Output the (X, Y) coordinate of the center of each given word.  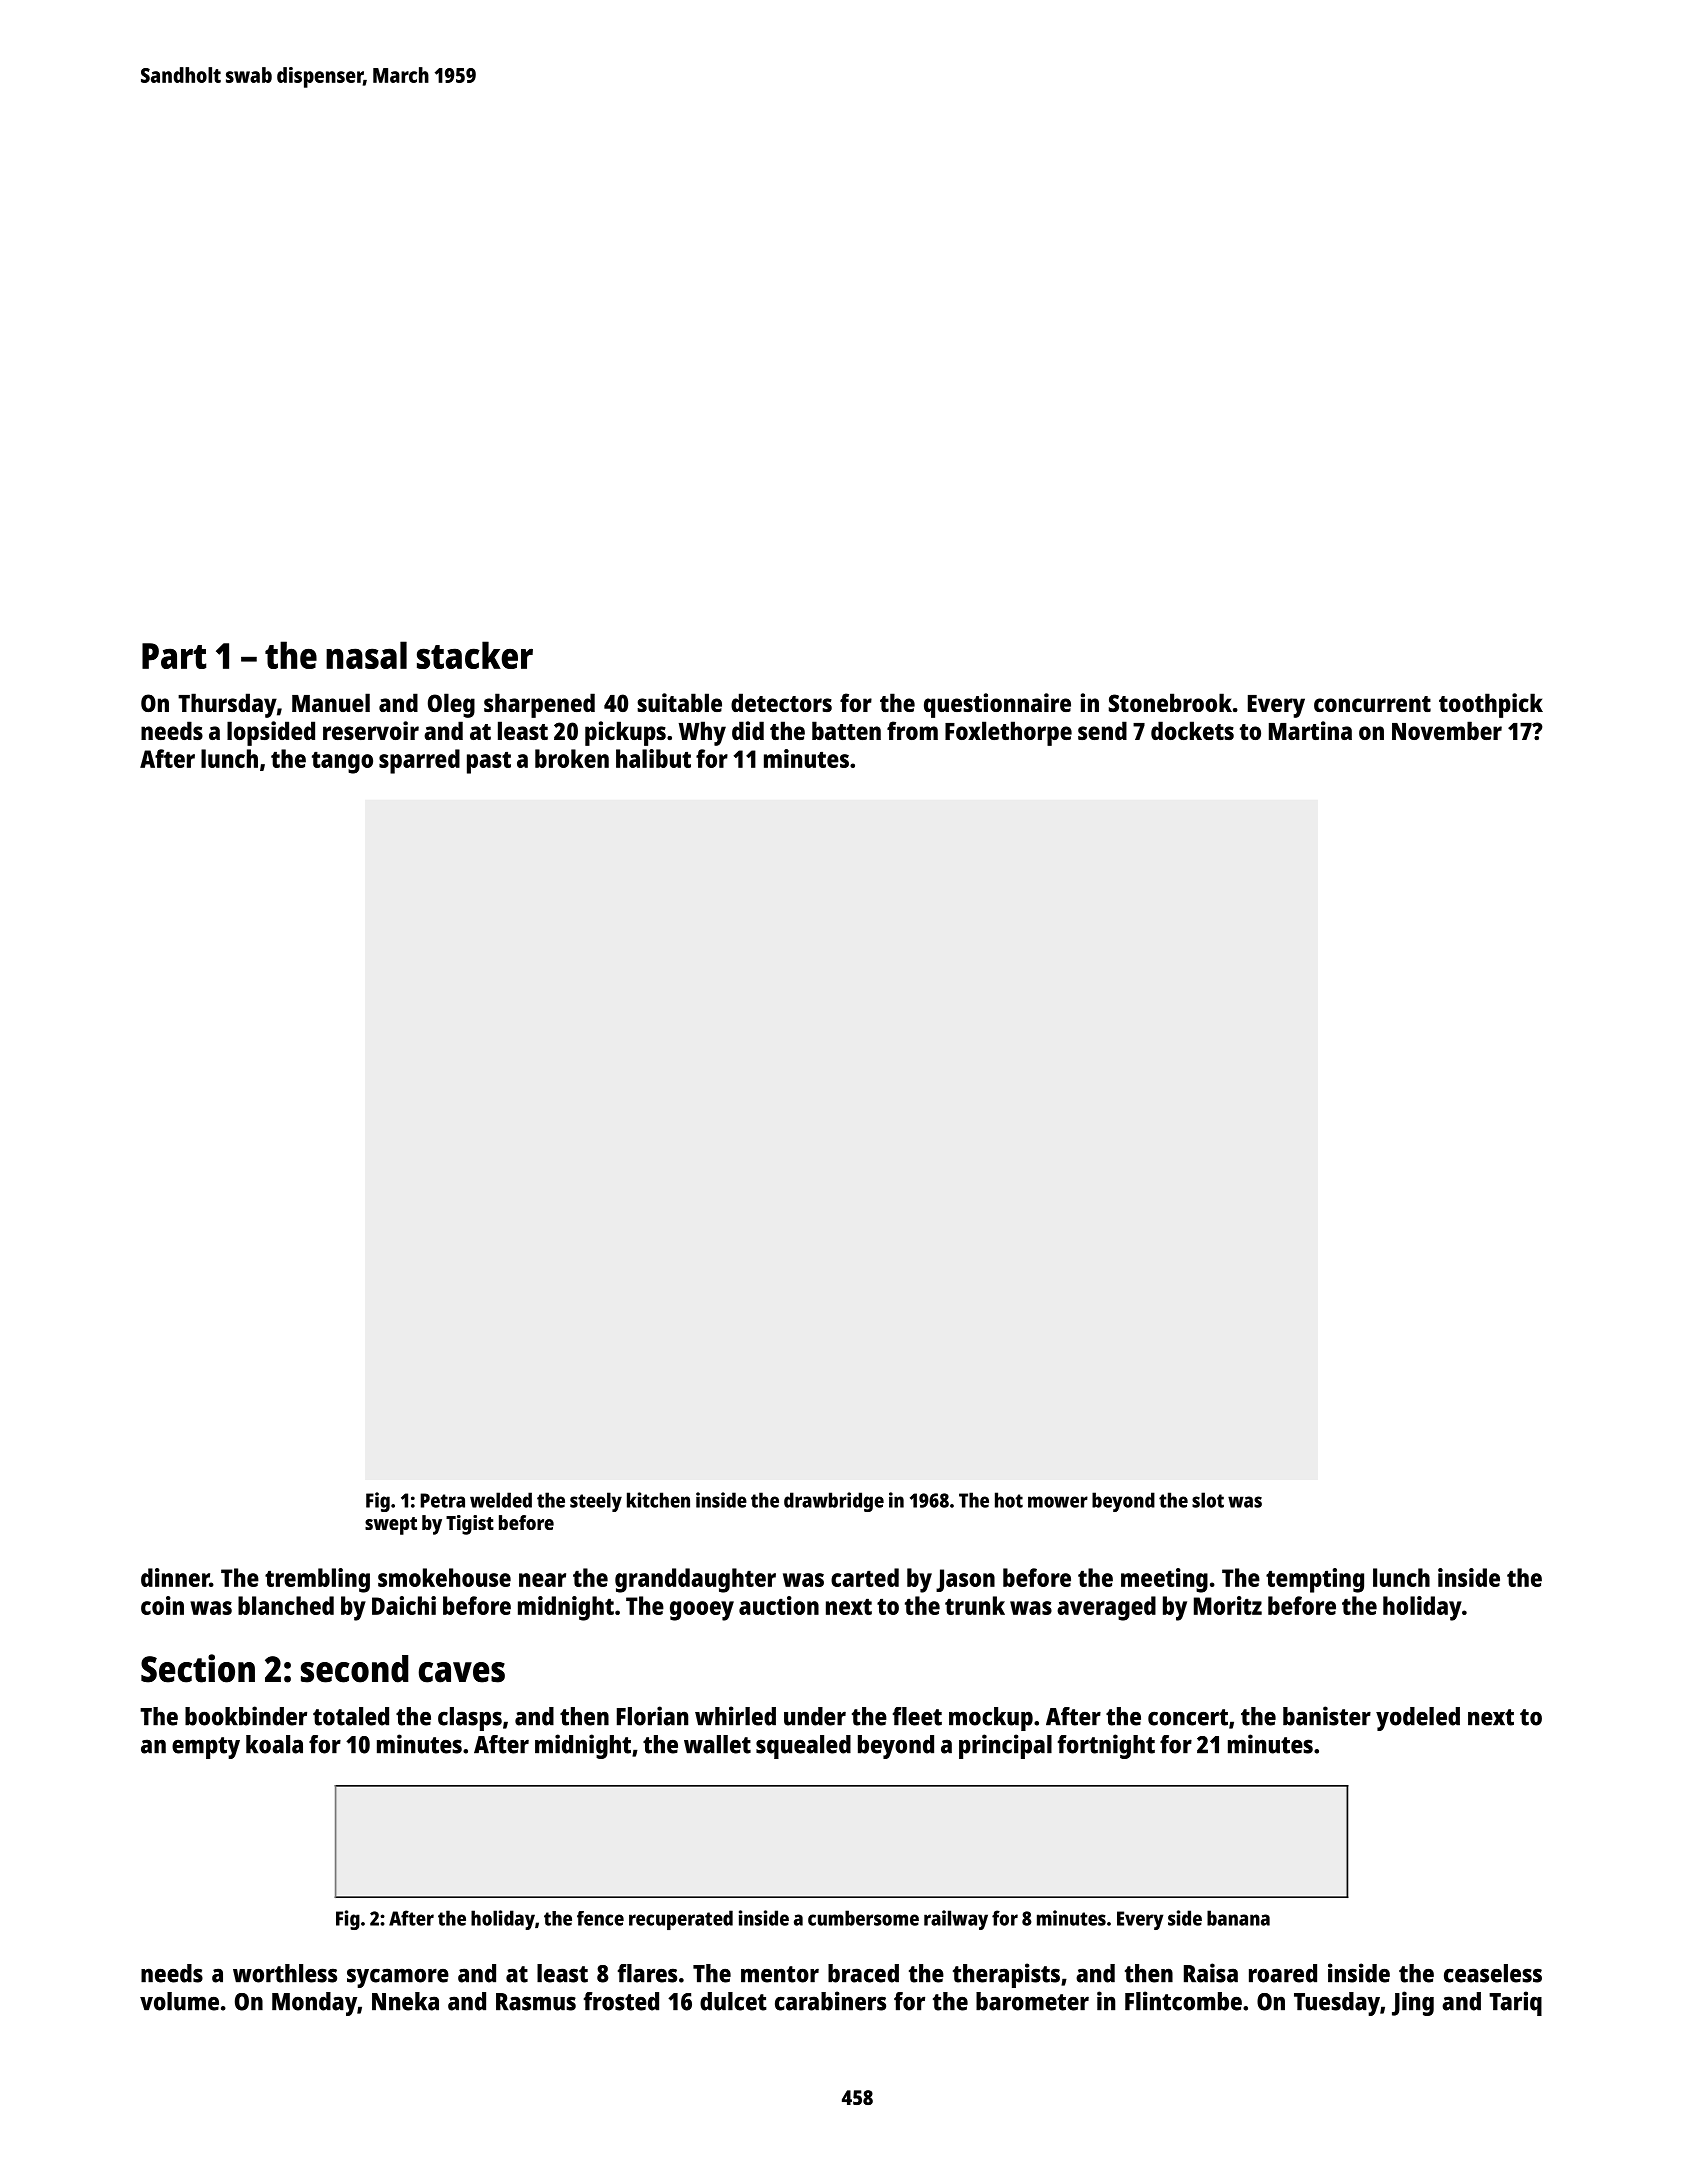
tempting (1315, 1580)
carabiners (830, 2001)
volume (179, 2001)
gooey (702, 1611)
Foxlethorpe (1008, 733)
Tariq (1515, 2003)
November (1447, 730)
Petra (442, 1500)
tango (342, 763)
